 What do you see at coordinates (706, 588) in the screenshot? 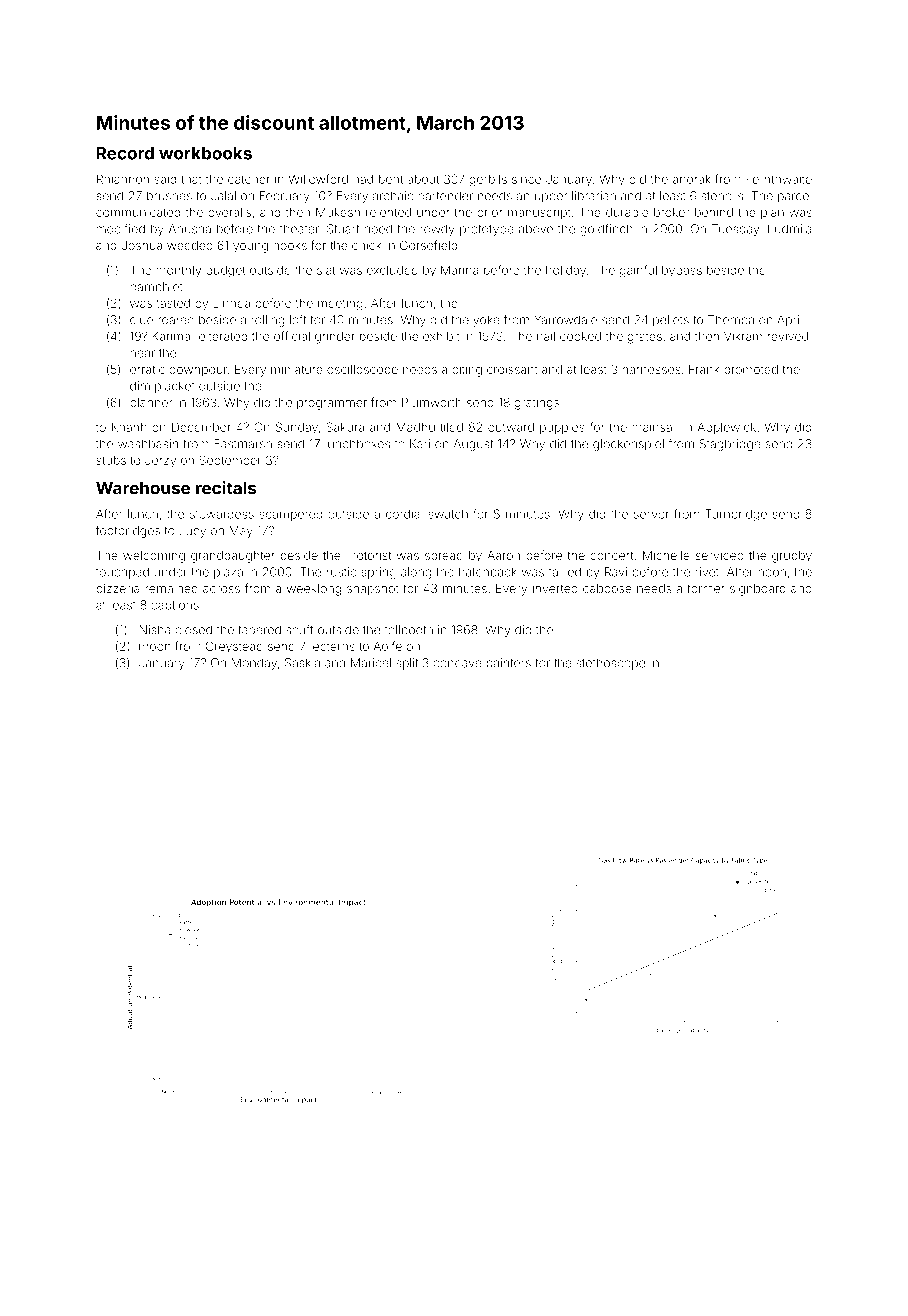
I see `former` at bounding box center [706, 588].
